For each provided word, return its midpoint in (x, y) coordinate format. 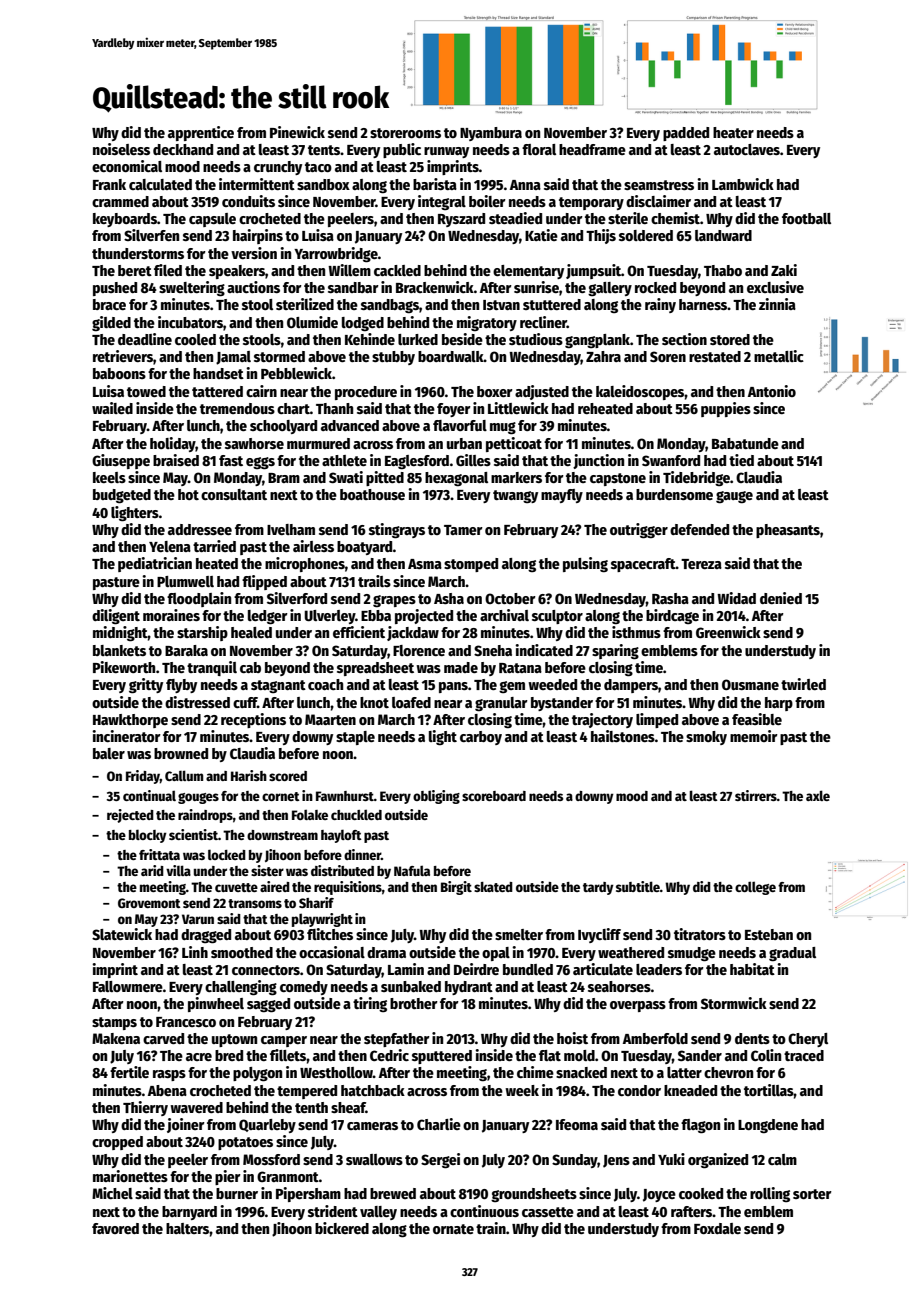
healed (251, 632)
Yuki (671, 1159)
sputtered (442, 1057)
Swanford (671, 460)
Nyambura (491, 134)
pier (228, 1177)
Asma (425, 564)
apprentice (201, 133)
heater (733, 132)
